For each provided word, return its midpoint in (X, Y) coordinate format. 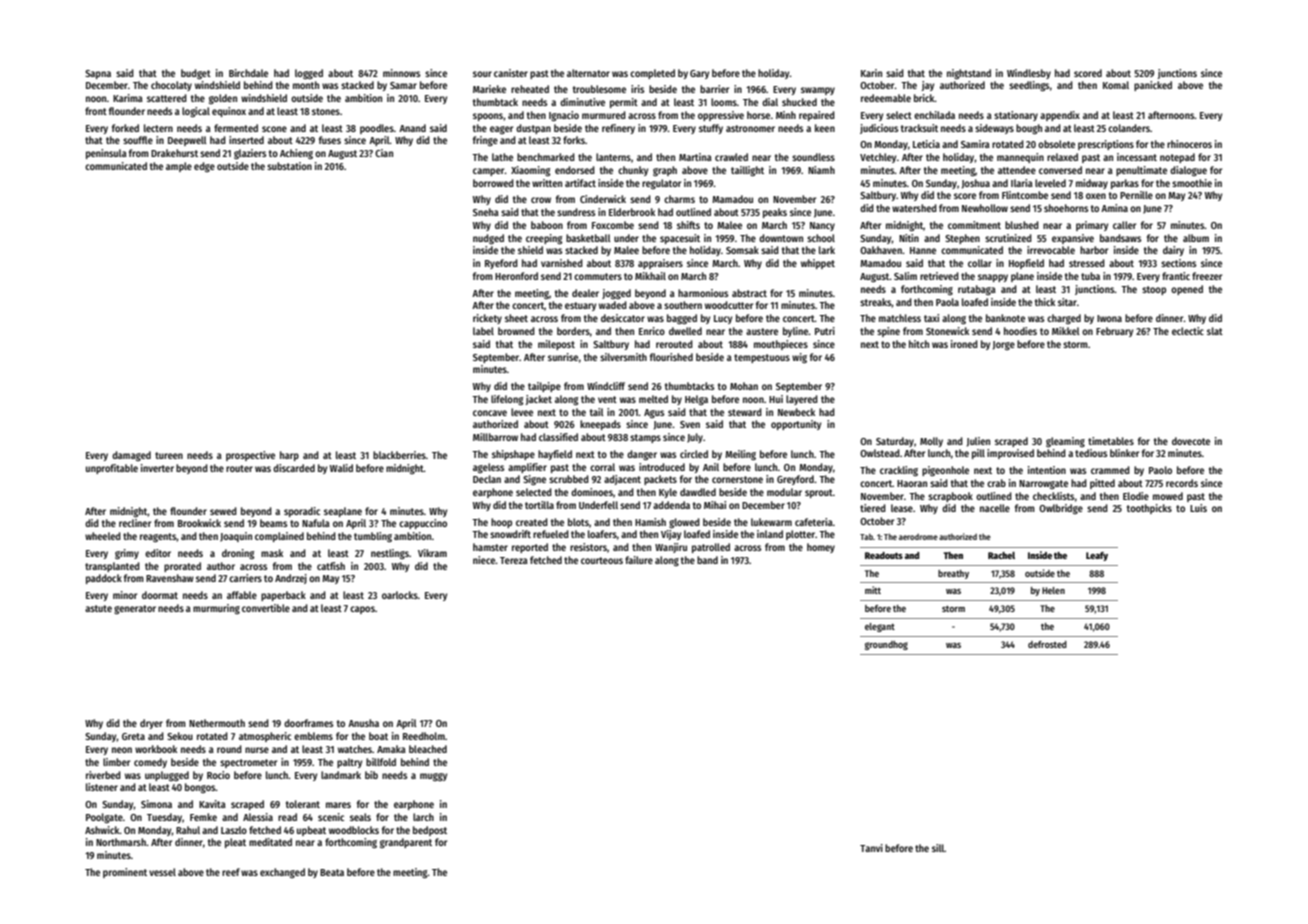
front (96, 111)
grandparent (406, 843)
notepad (1177, 158)
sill (938, 848)
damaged (131, 456)
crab (996, 483)
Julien (978, 442)
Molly (931, 442)
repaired (817, 116)
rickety (487, 319)
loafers (602, 534)
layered (802, 400)
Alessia (258, 817)
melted (653, 399)
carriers (245, 578)
